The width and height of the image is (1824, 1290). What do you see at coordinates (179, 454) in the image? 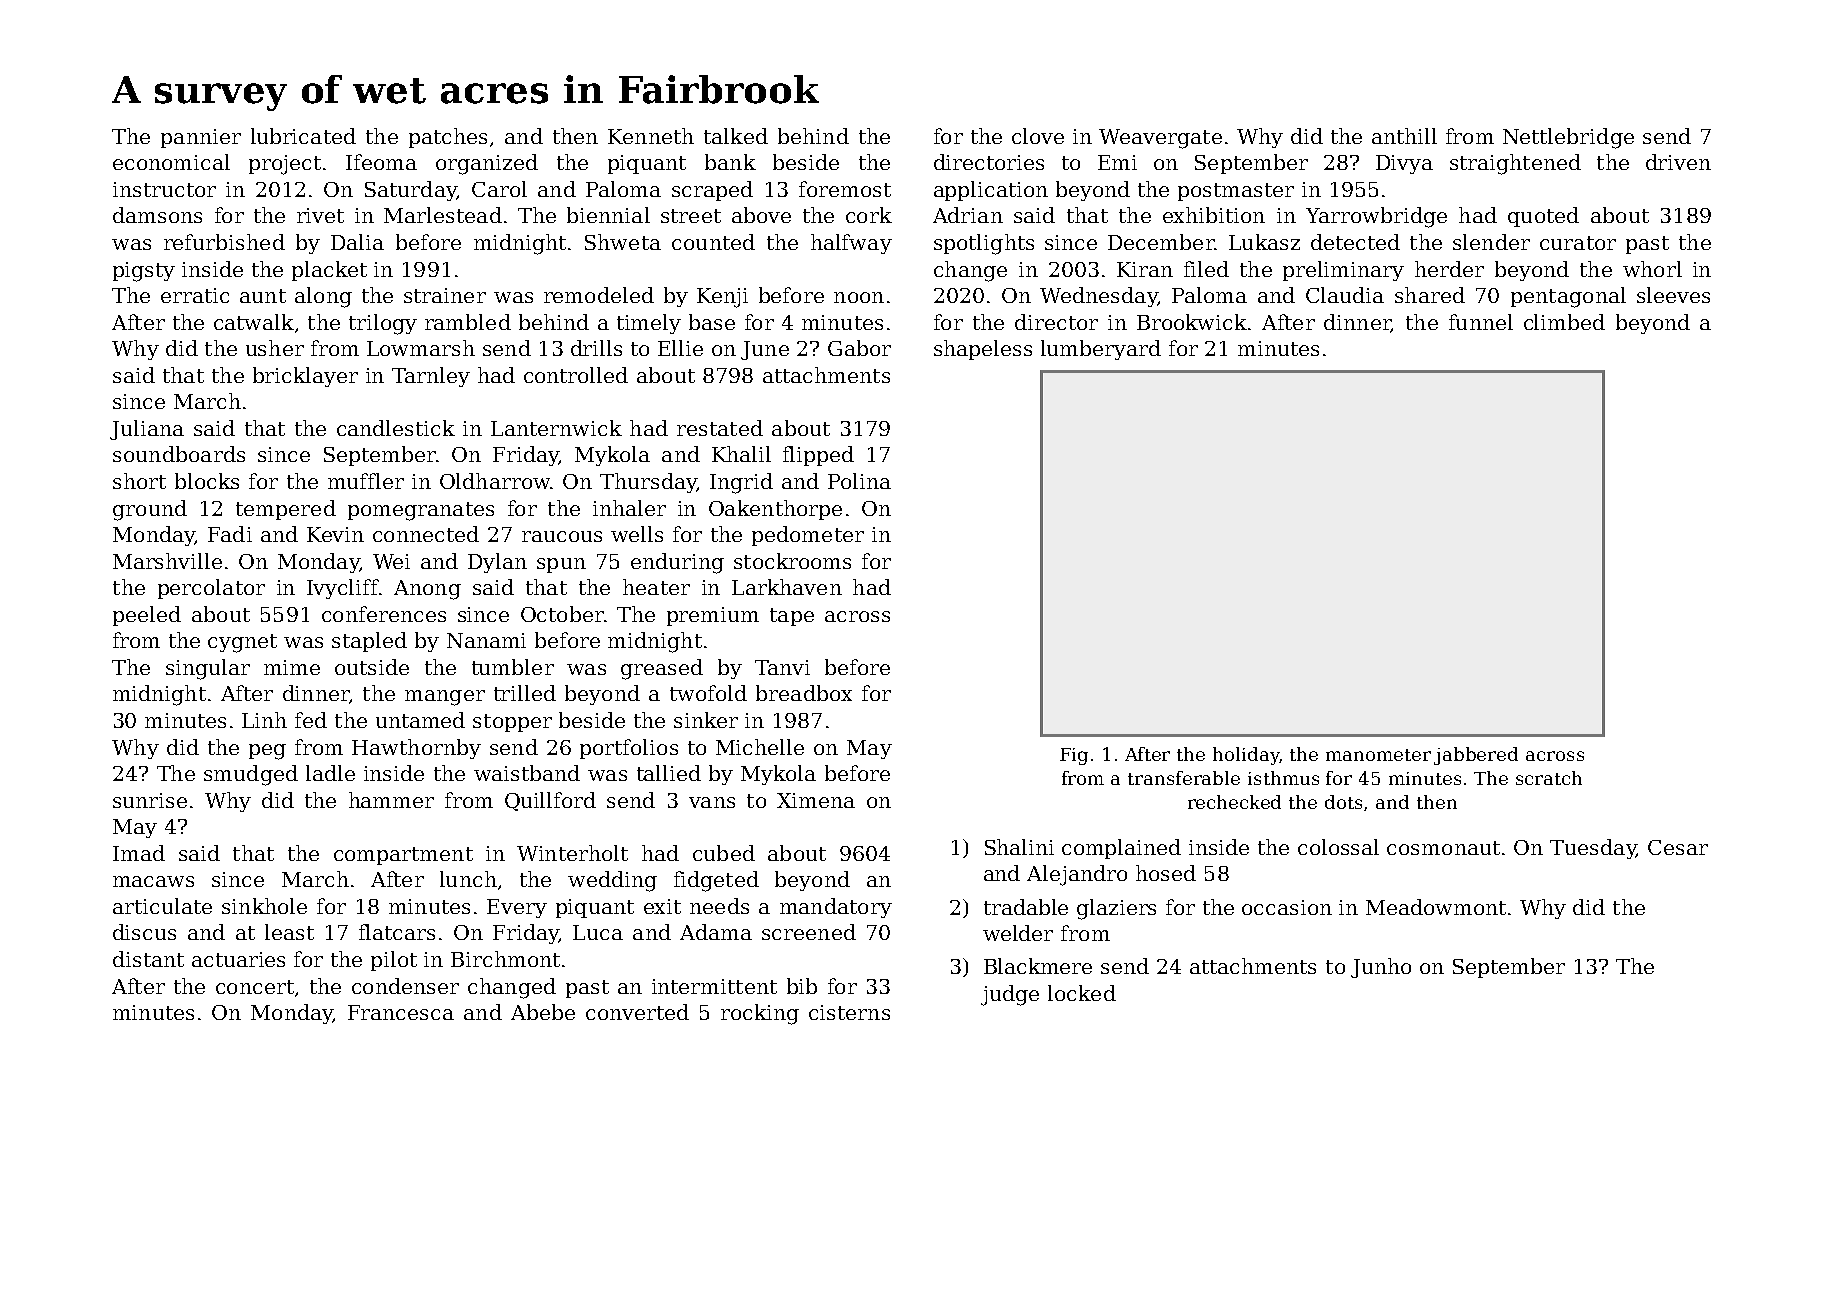
I see `soundboards` at bounding box center [179, 454].
